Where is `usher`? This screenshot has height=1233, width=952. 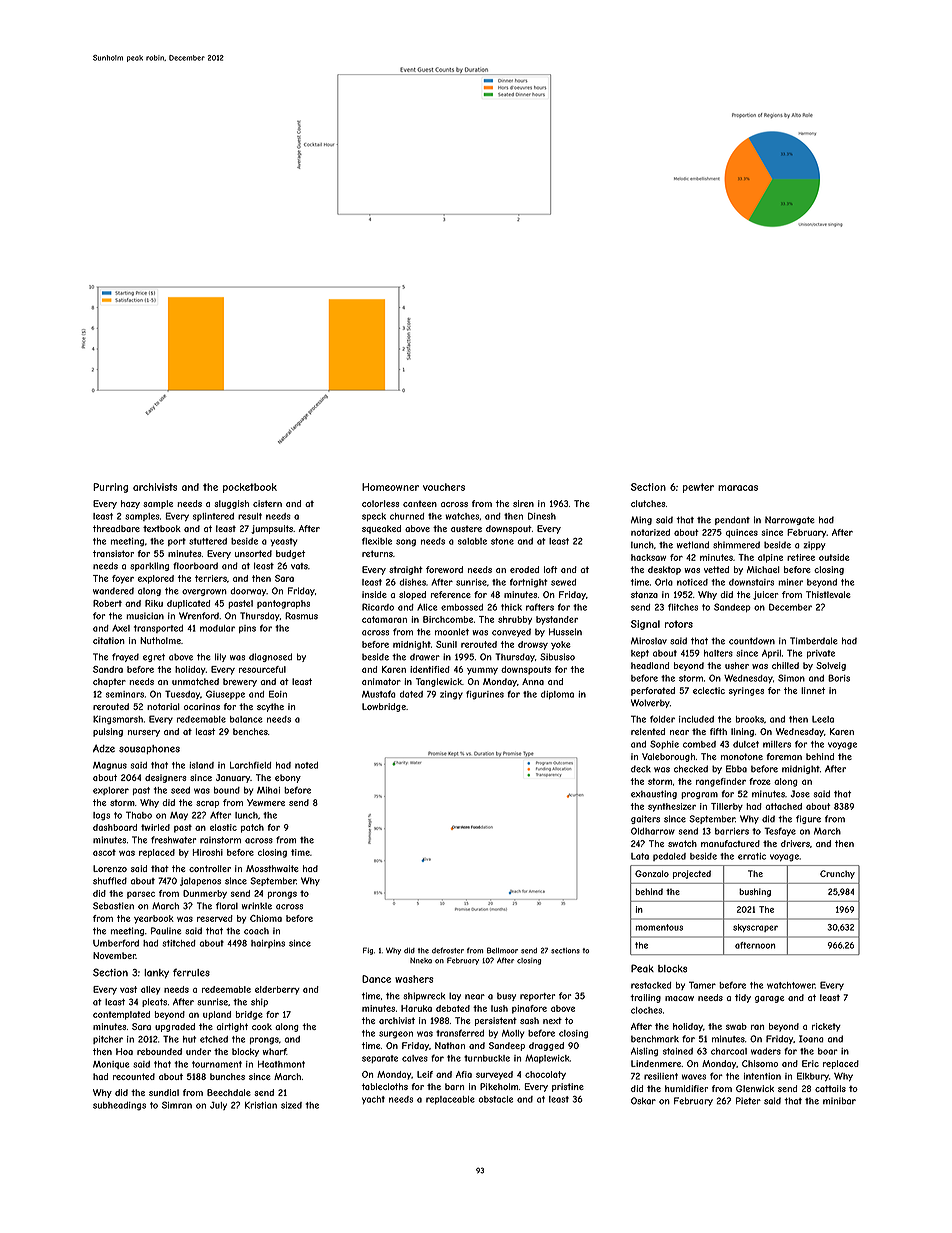 usher is located at coordinates (737, 665).
